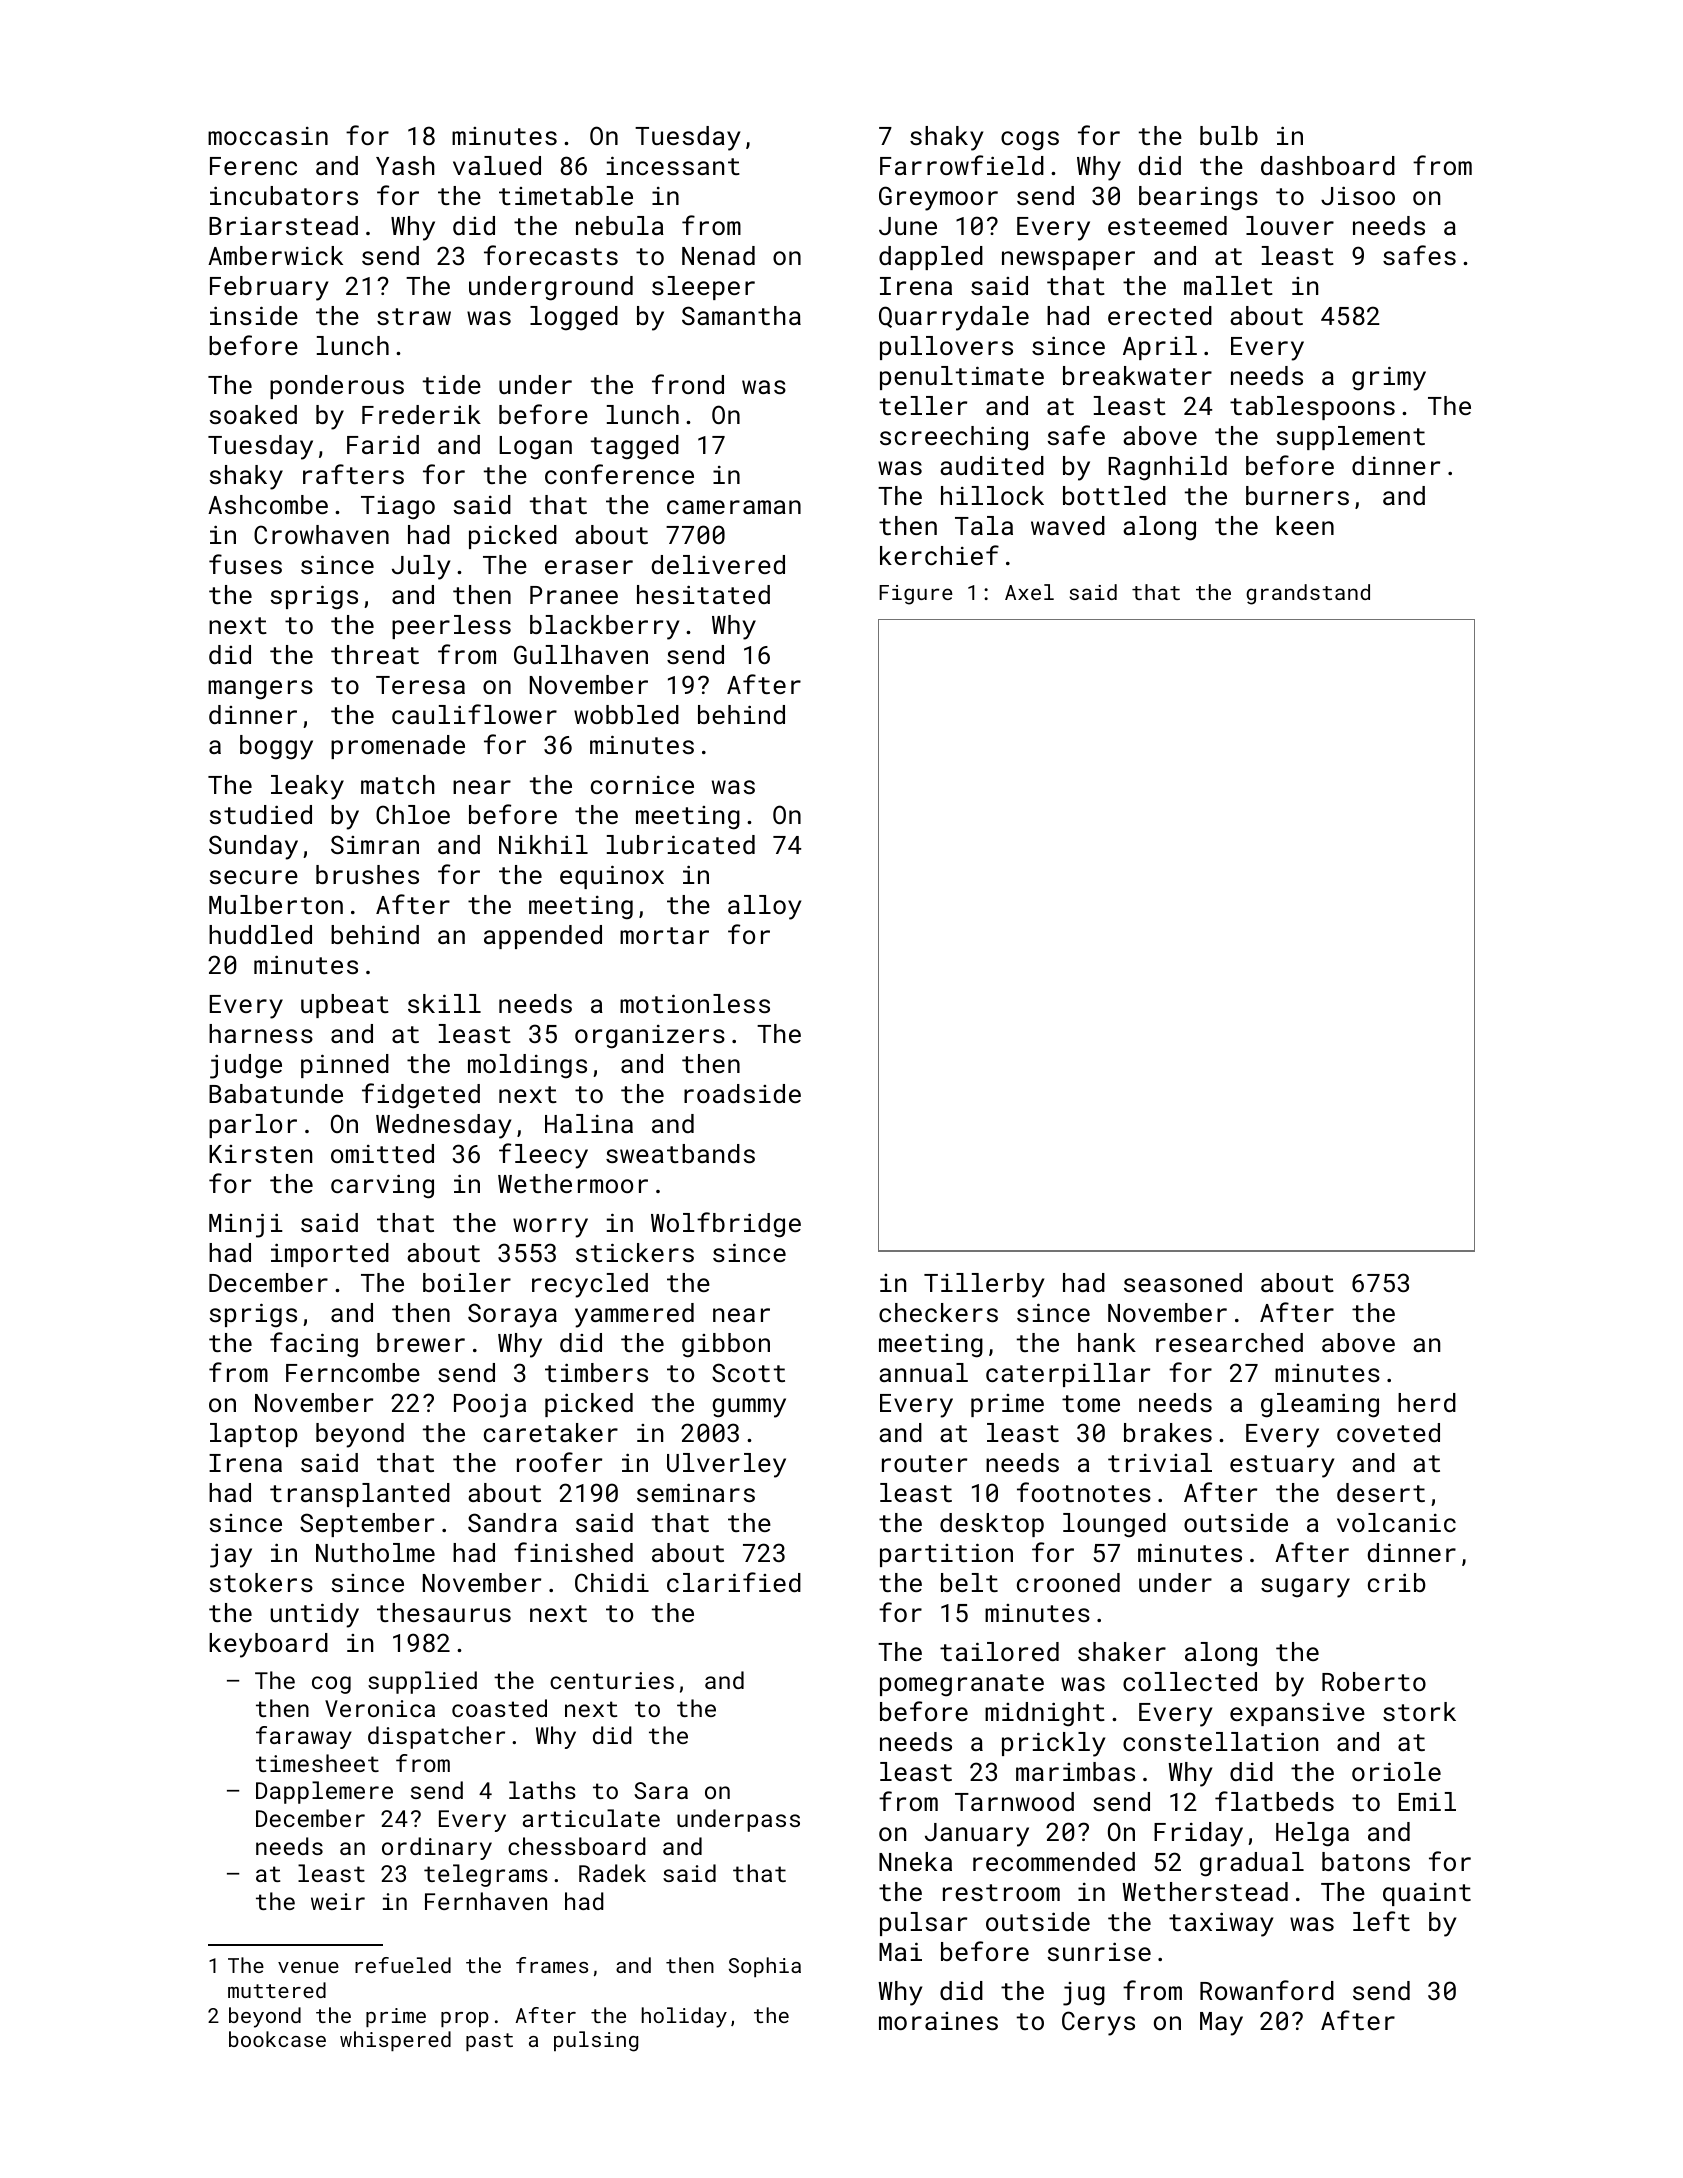 This screenshot has width=1683, height=2178. Describe the element at coordinates (596, 2041) in the screenshot. I see `pulsing` at that location.
